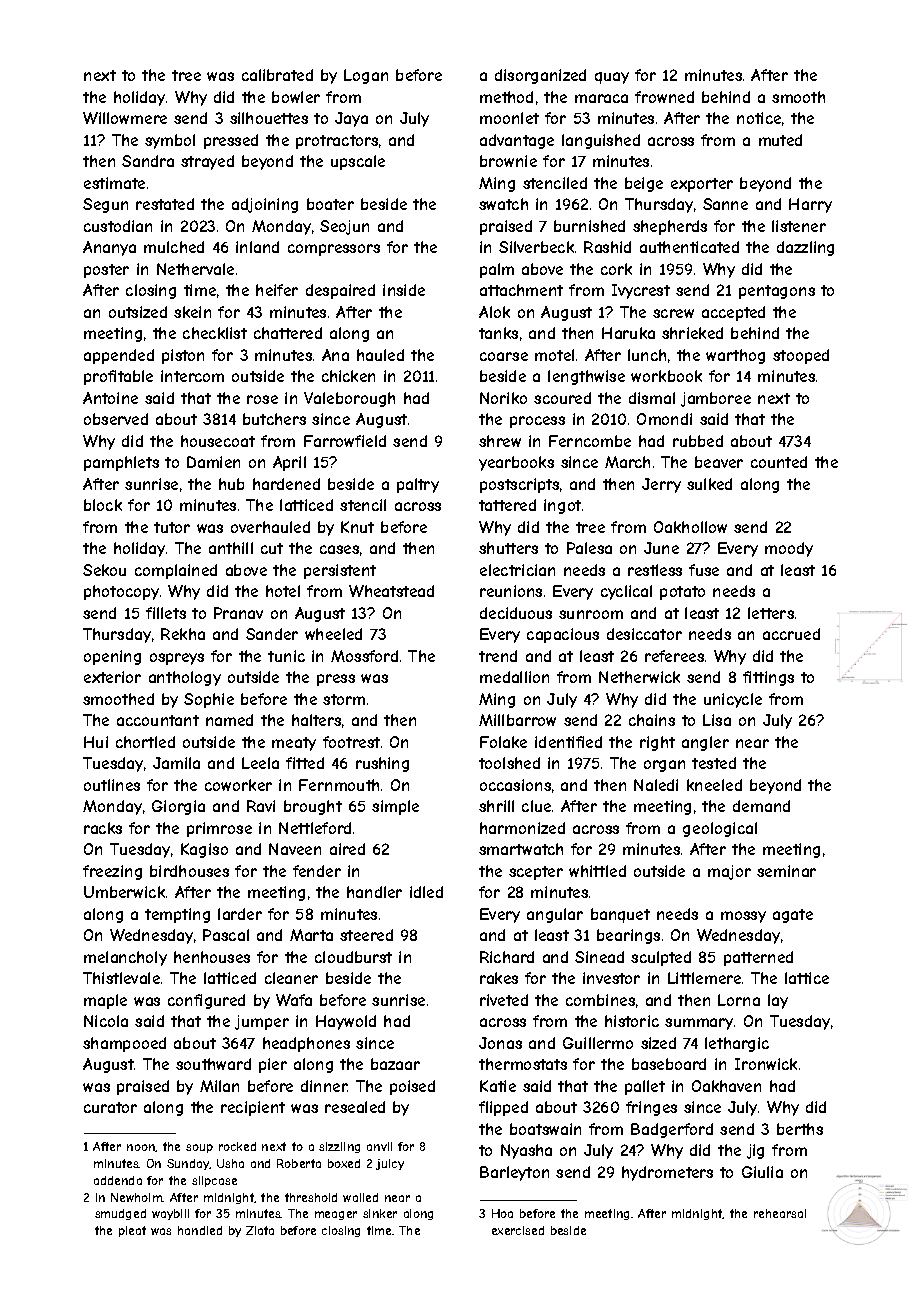 The width and height of the document is (924, 1308). I want to click on jumper, so click(262, 1022).
